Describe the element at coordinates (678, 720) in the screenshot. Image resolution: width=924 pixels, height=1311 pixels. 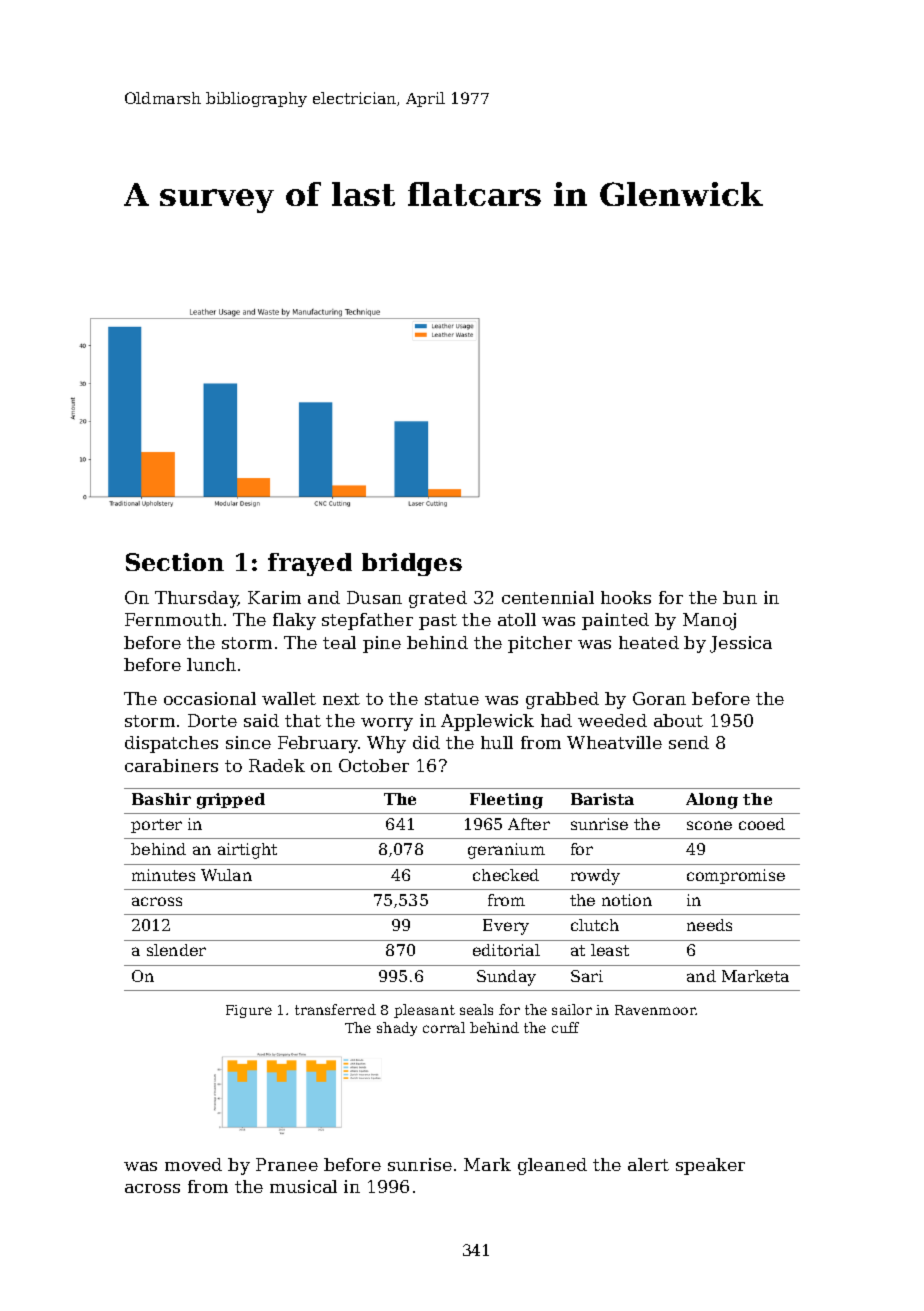
I see `about` at that location.
